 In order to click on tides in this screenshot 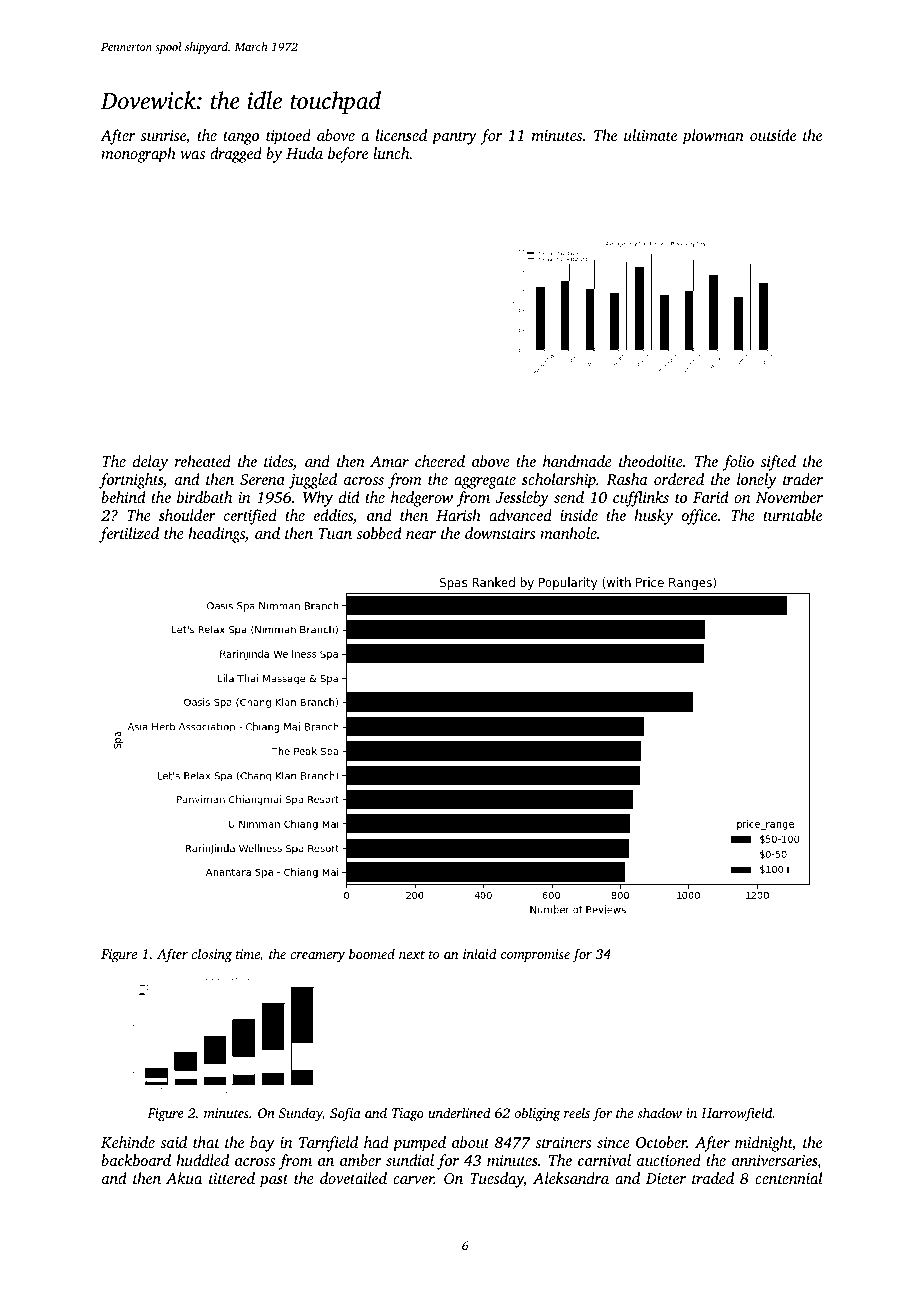, I will do `click(278, 461)`.
